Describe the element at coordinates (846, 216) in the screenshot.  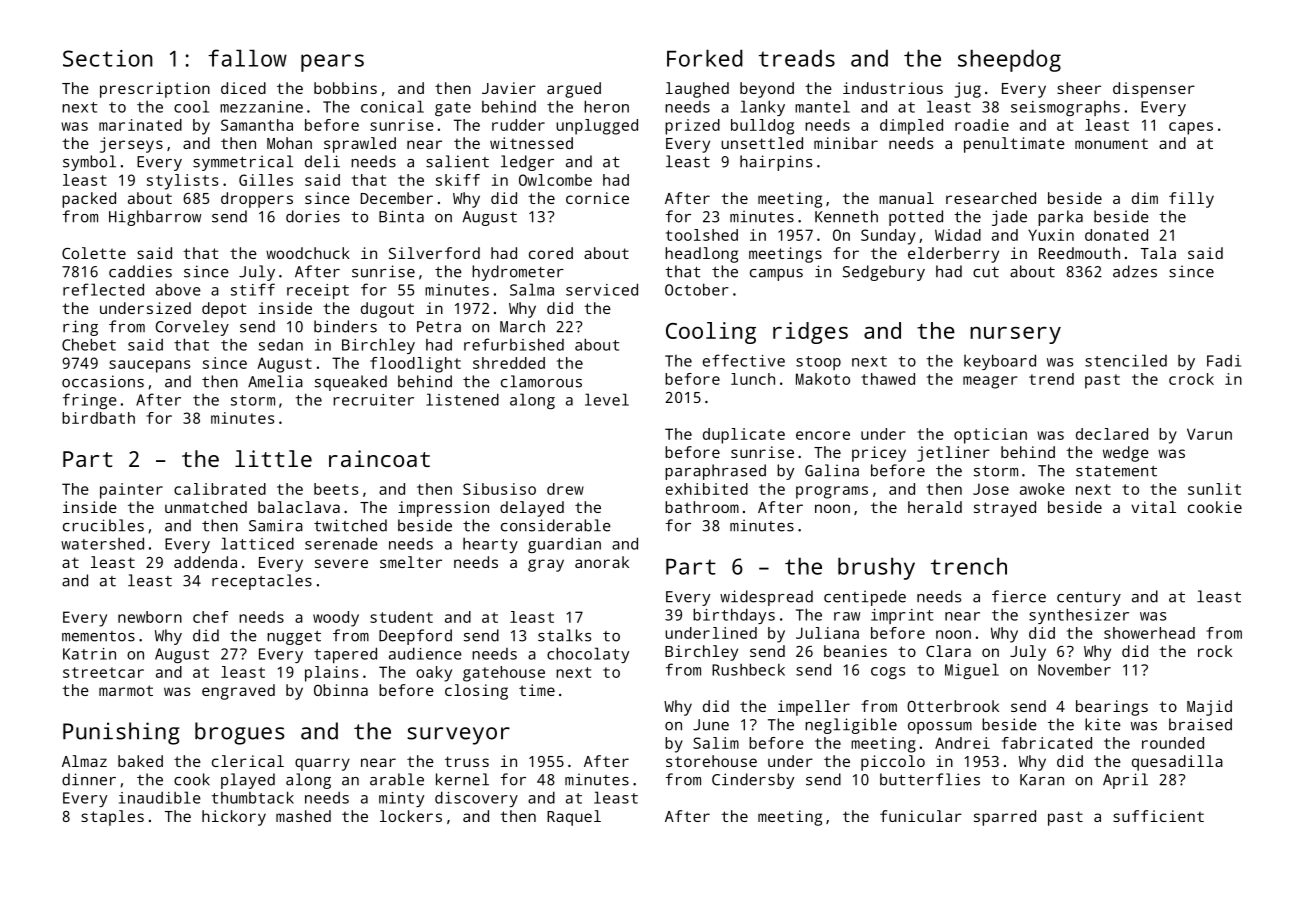
I see `Kenneth` at that location.
